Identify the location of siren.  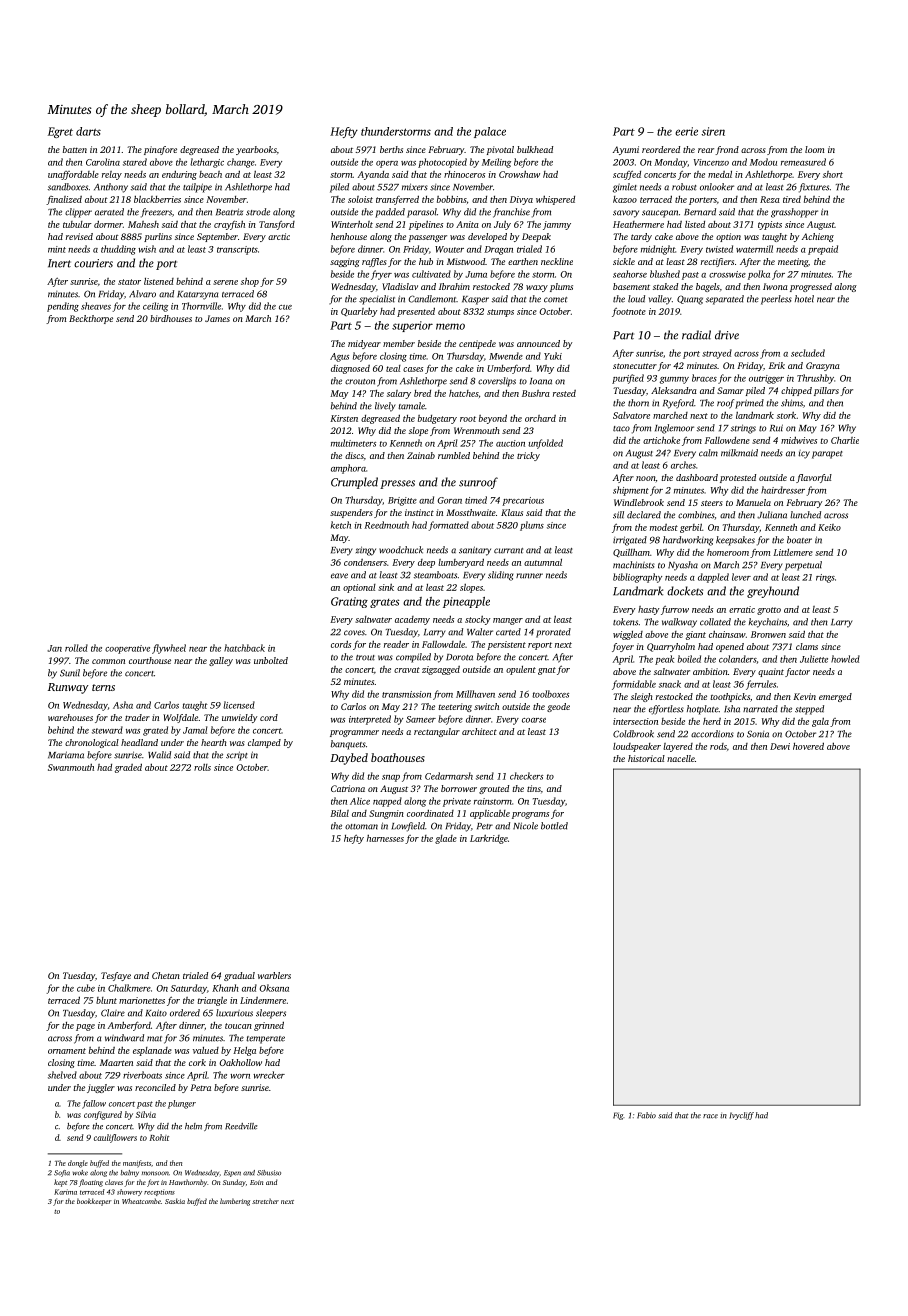
(713, 131).
